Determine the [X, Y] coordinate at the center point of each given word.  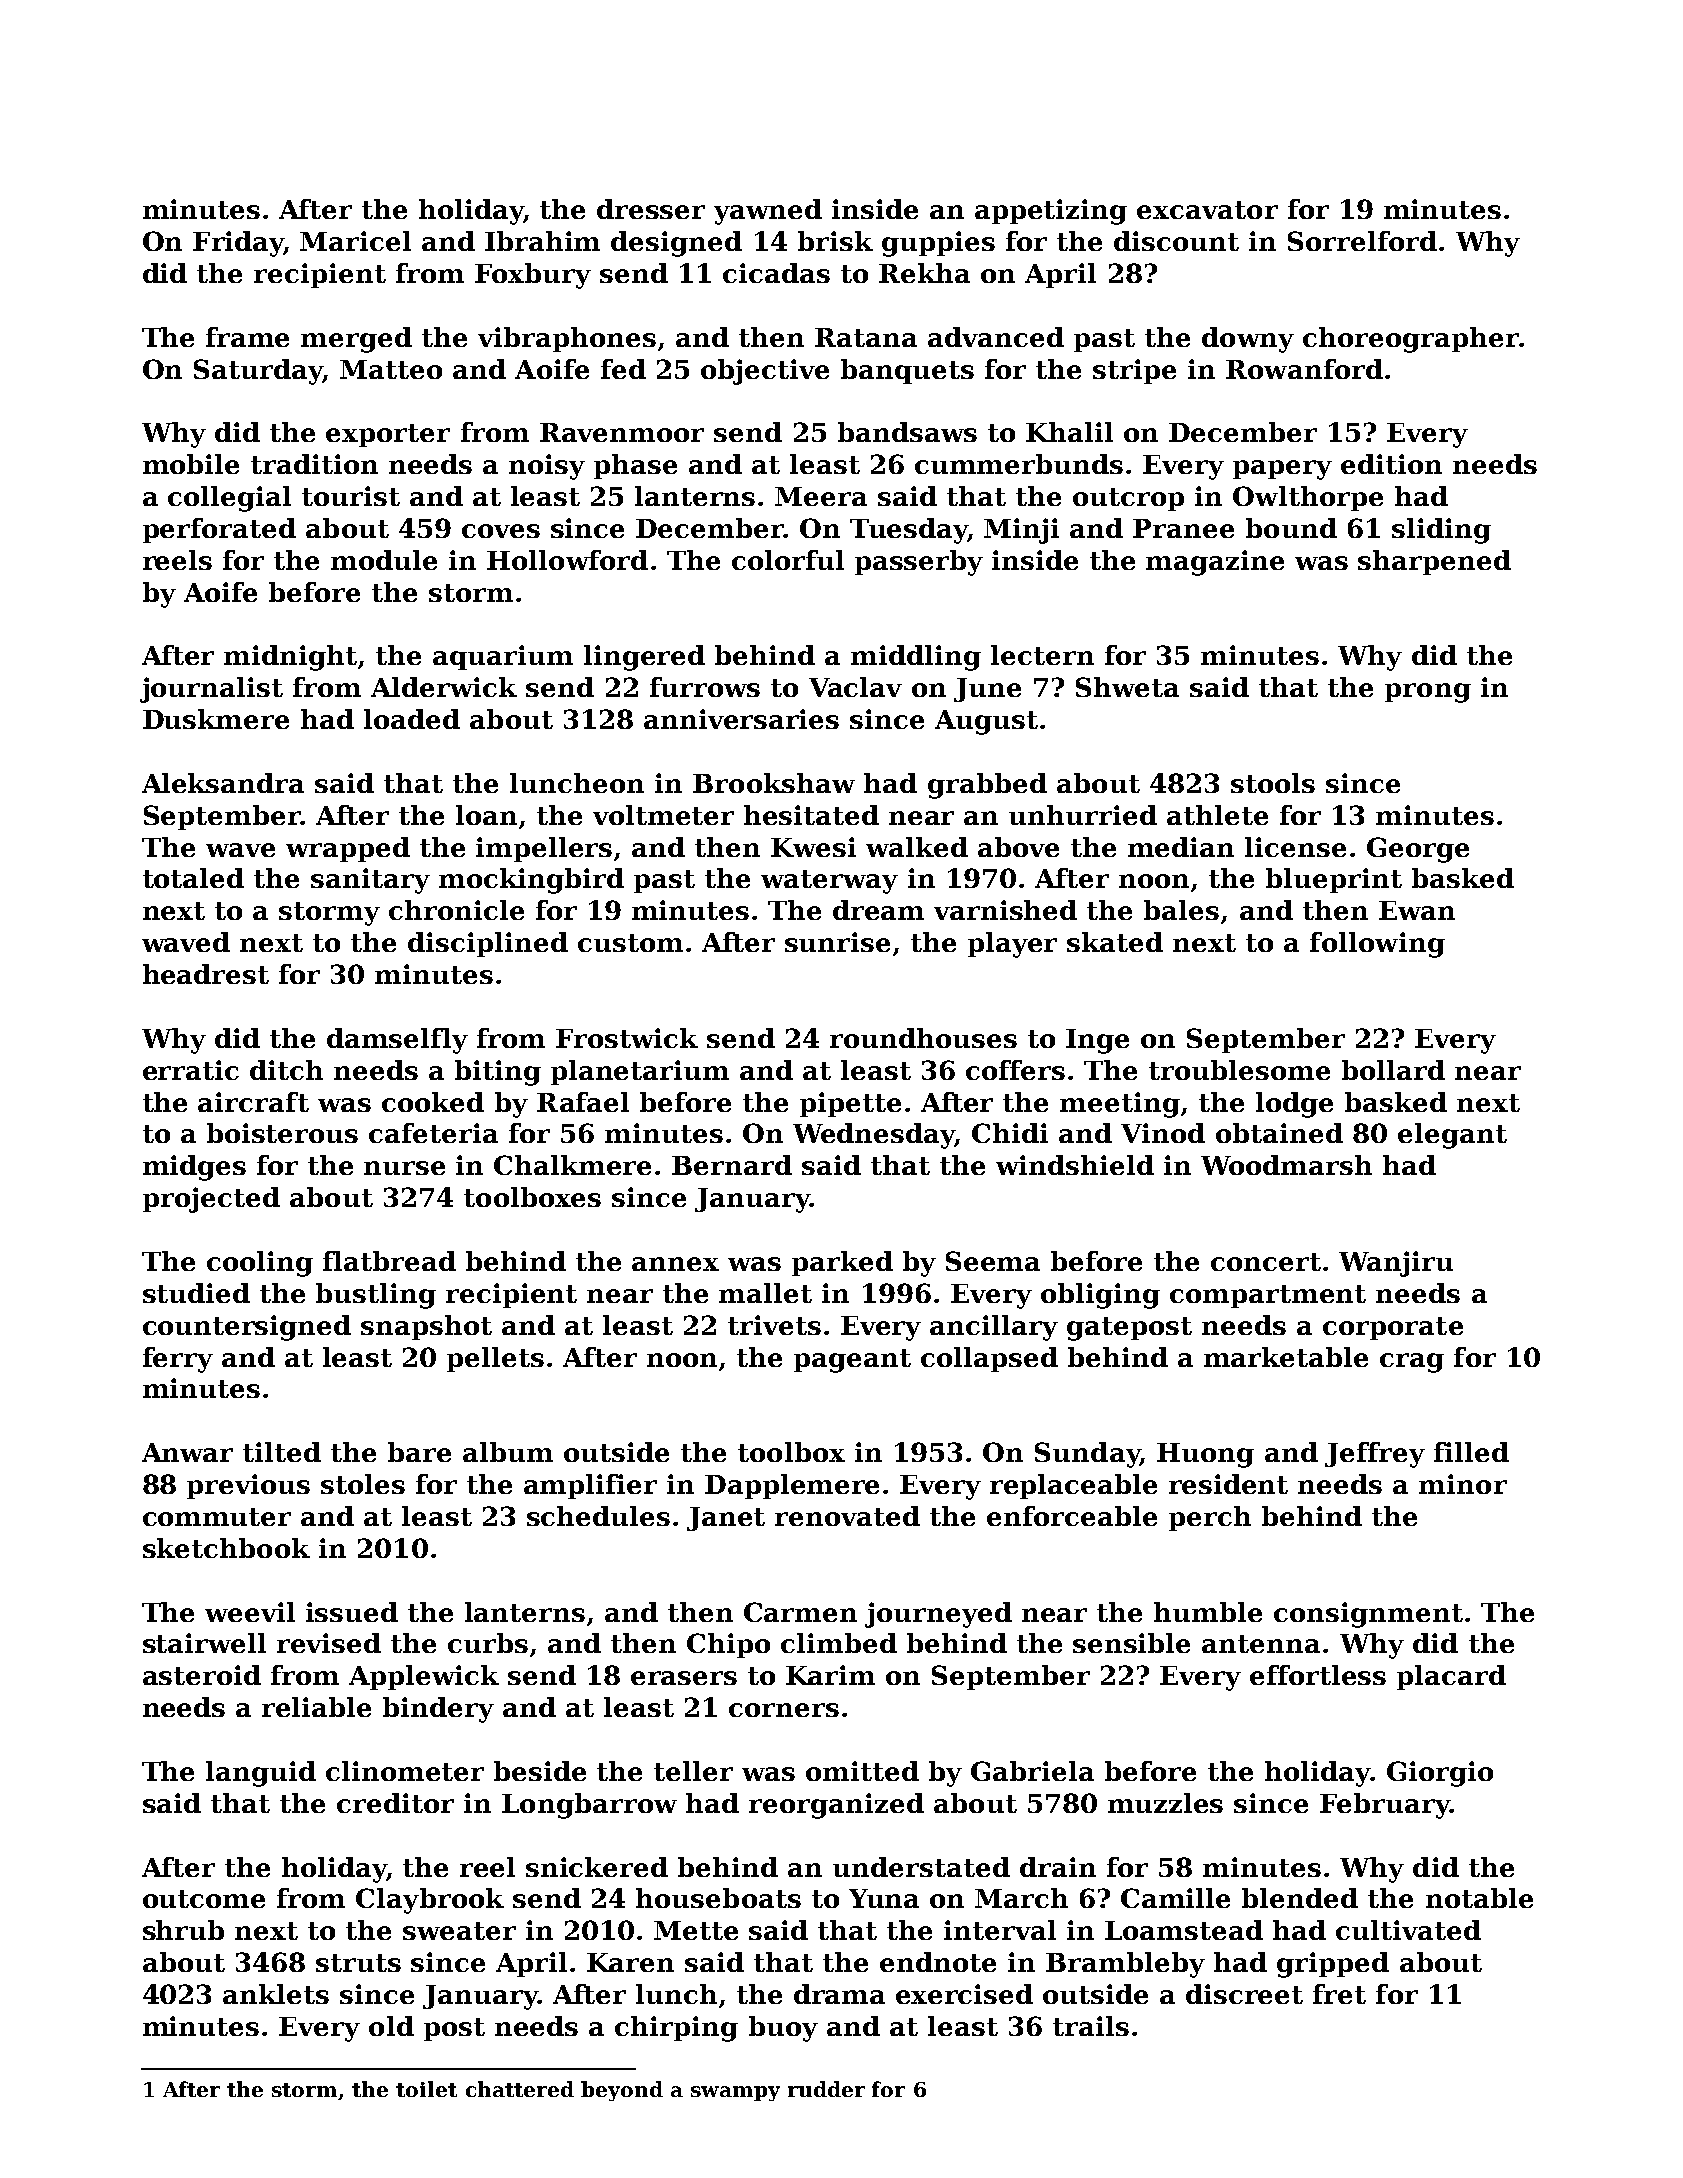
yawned [768, 212]
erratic [191, 1070]
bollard [1393, 1070]
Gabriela [1032, 1771]
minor [1463, 1484]
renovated [847, 1516]
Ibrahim [542, 241]
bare [419, 1452]
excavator [1207, 210]
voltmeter [663, 815]
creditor [395, 1803]
